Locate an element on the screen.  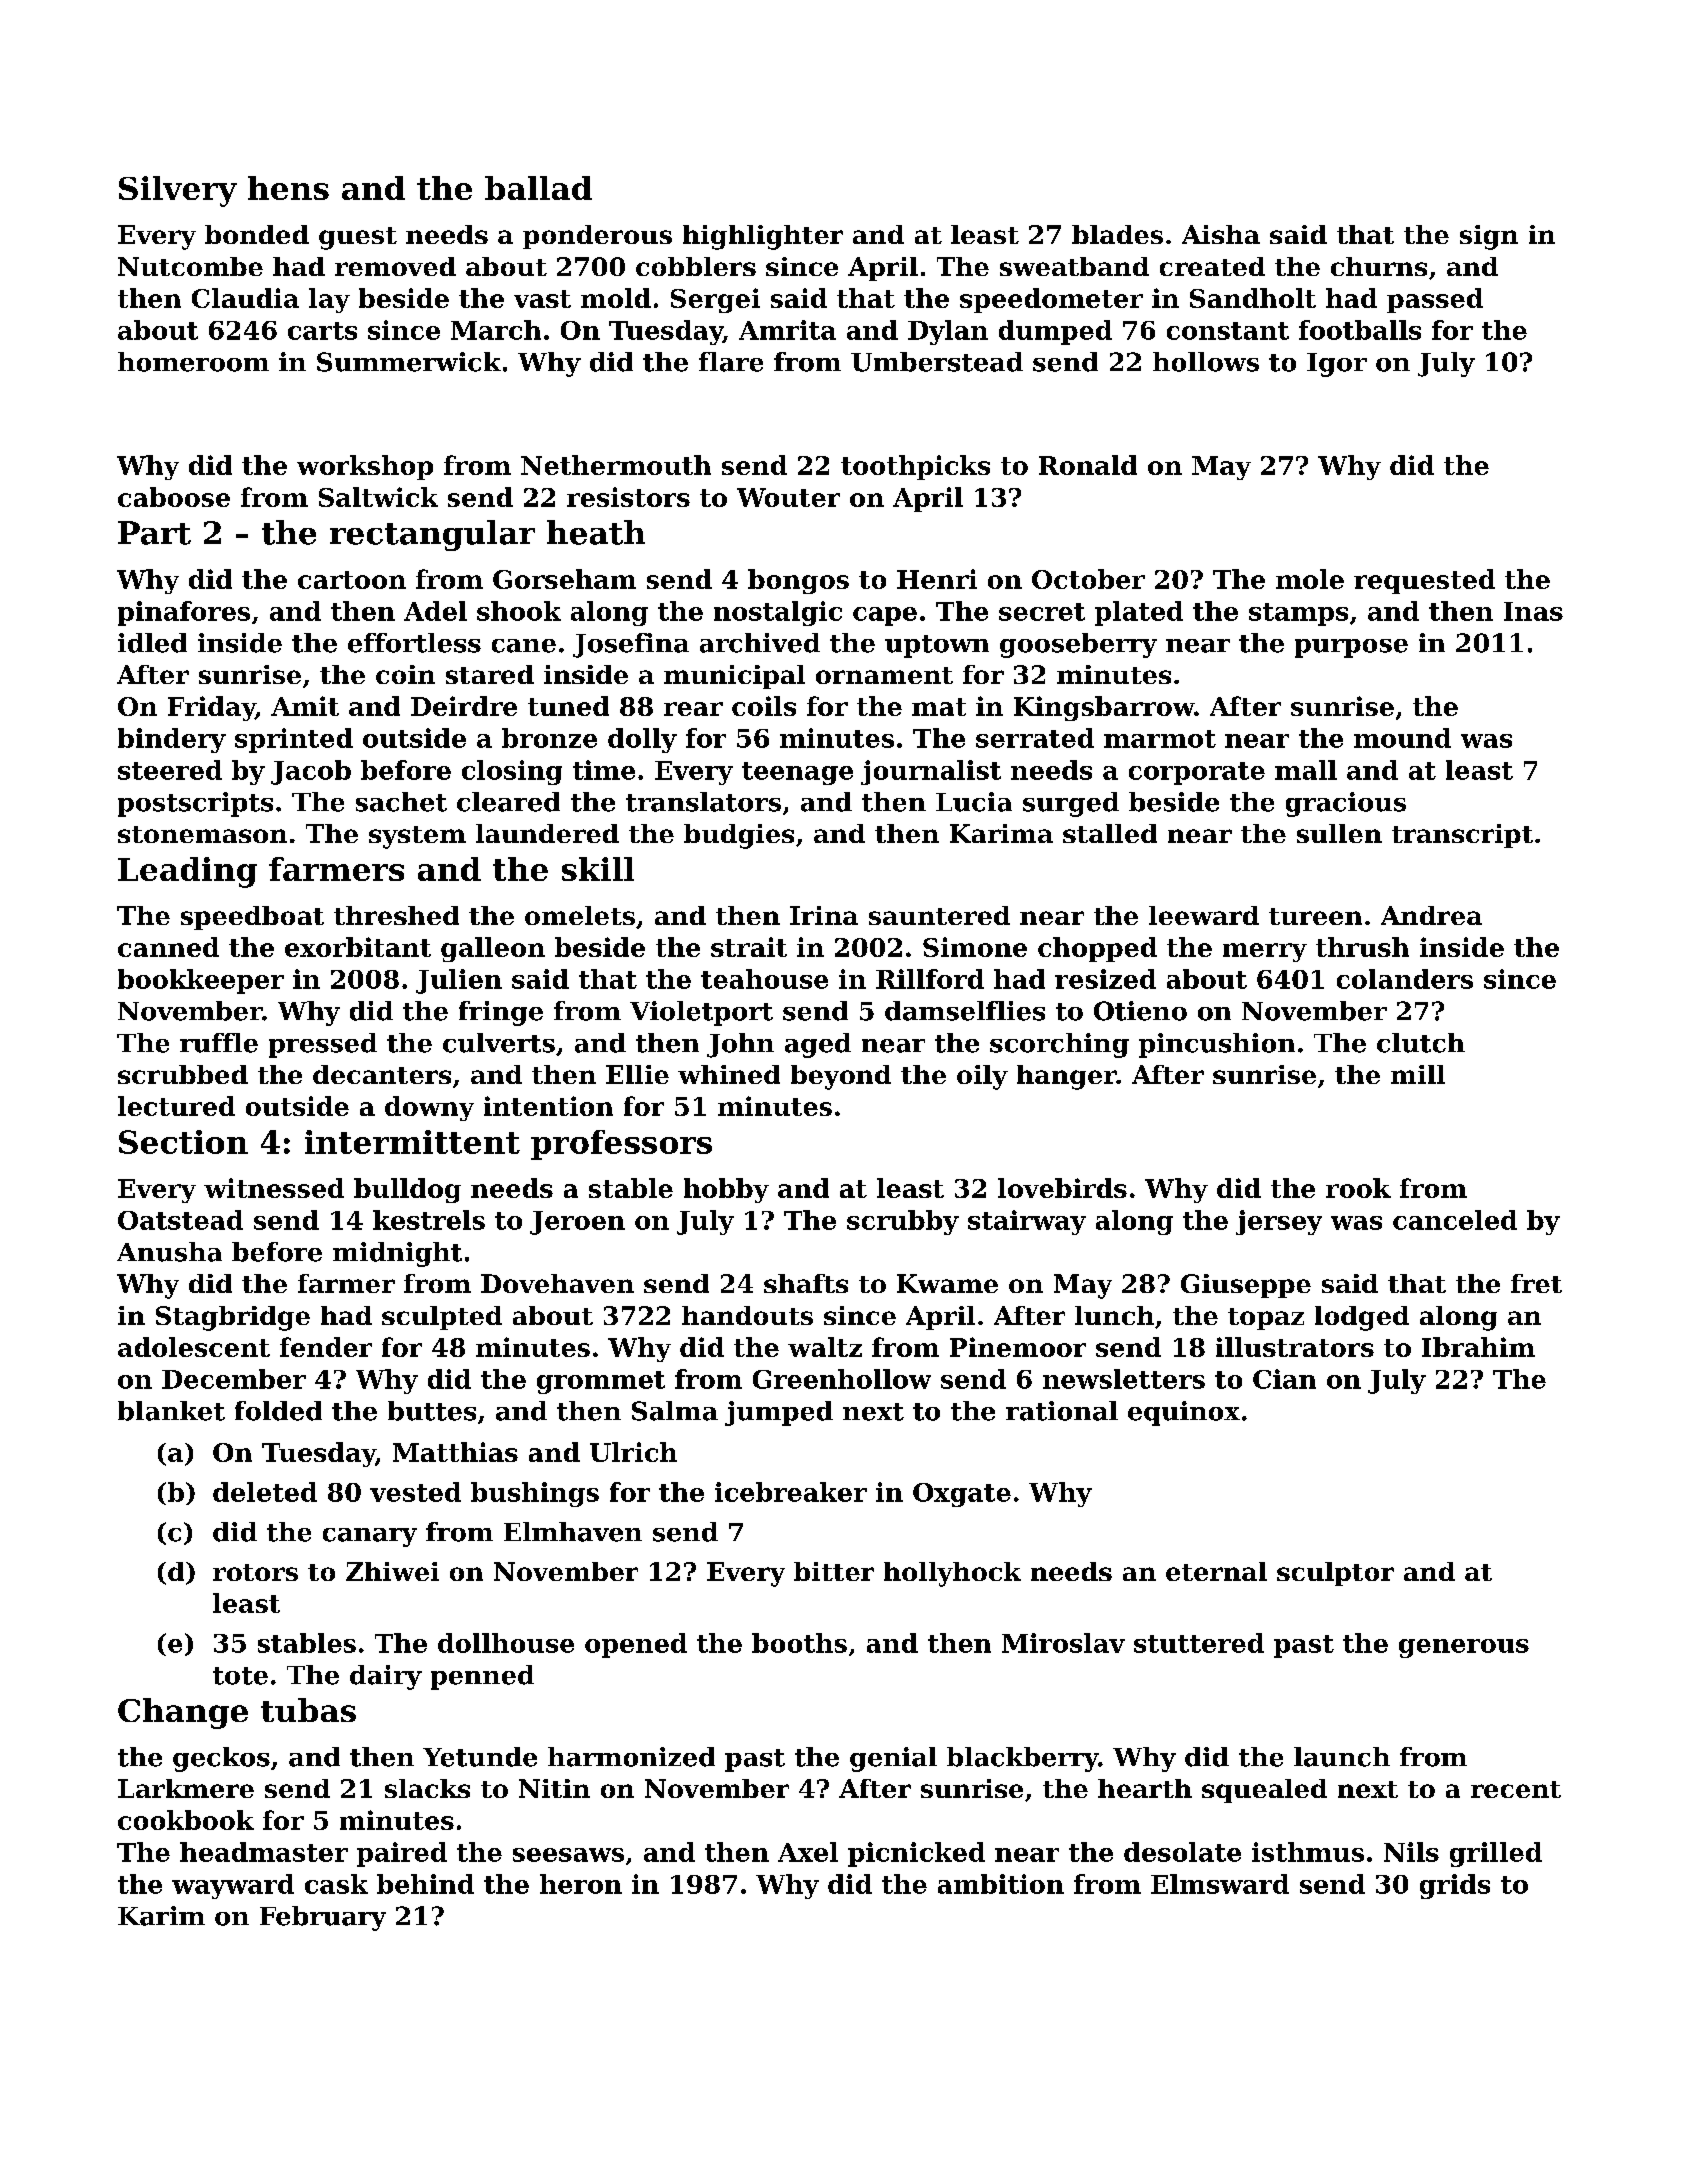
blanket is located at coordinates (171, 1411).
